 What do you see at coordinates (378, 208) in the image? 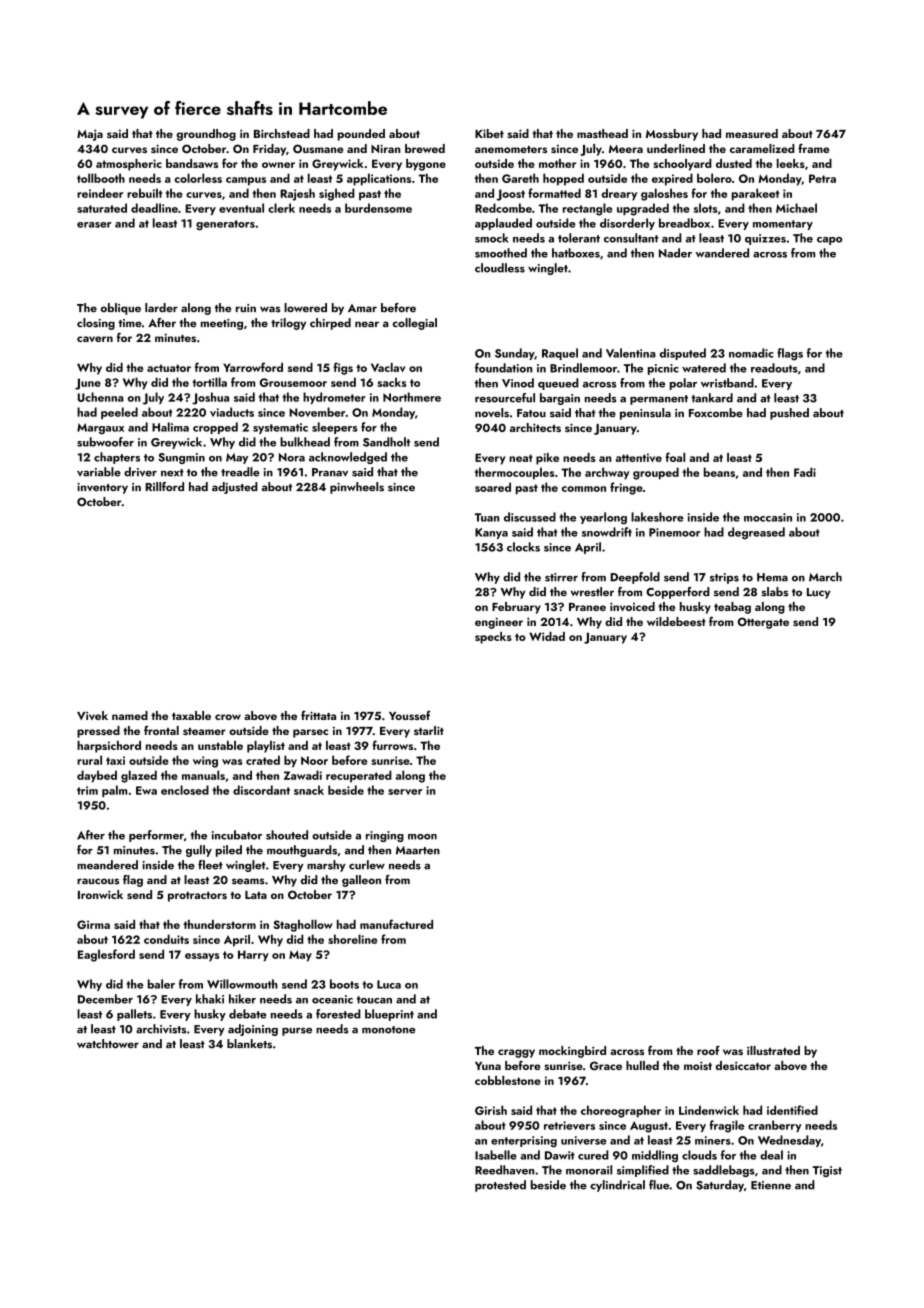
I see `burdensome` at bounding box center [378, 208].
